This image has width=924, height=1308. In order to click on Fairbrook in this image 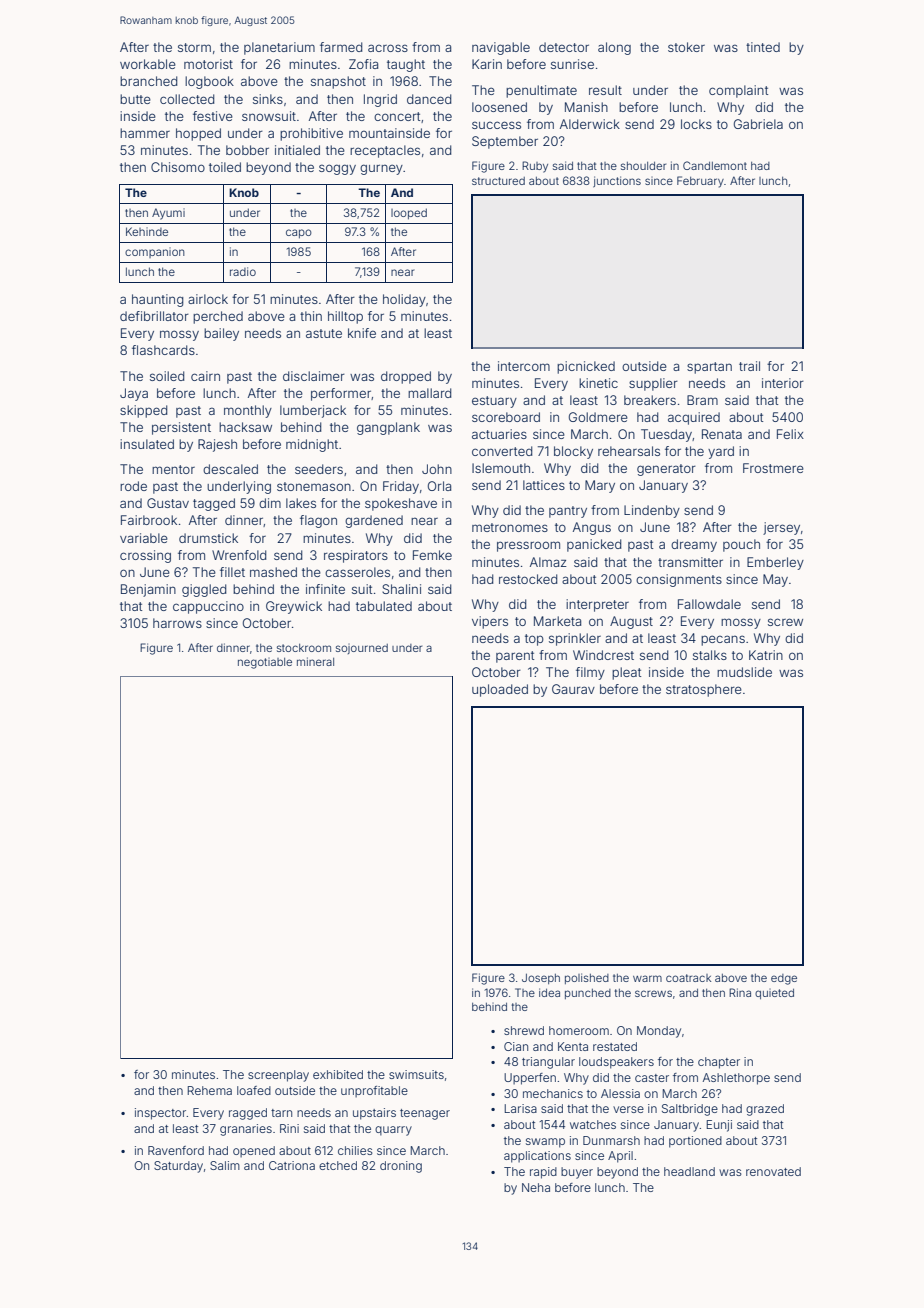, I will do `click(149, 520)`.
